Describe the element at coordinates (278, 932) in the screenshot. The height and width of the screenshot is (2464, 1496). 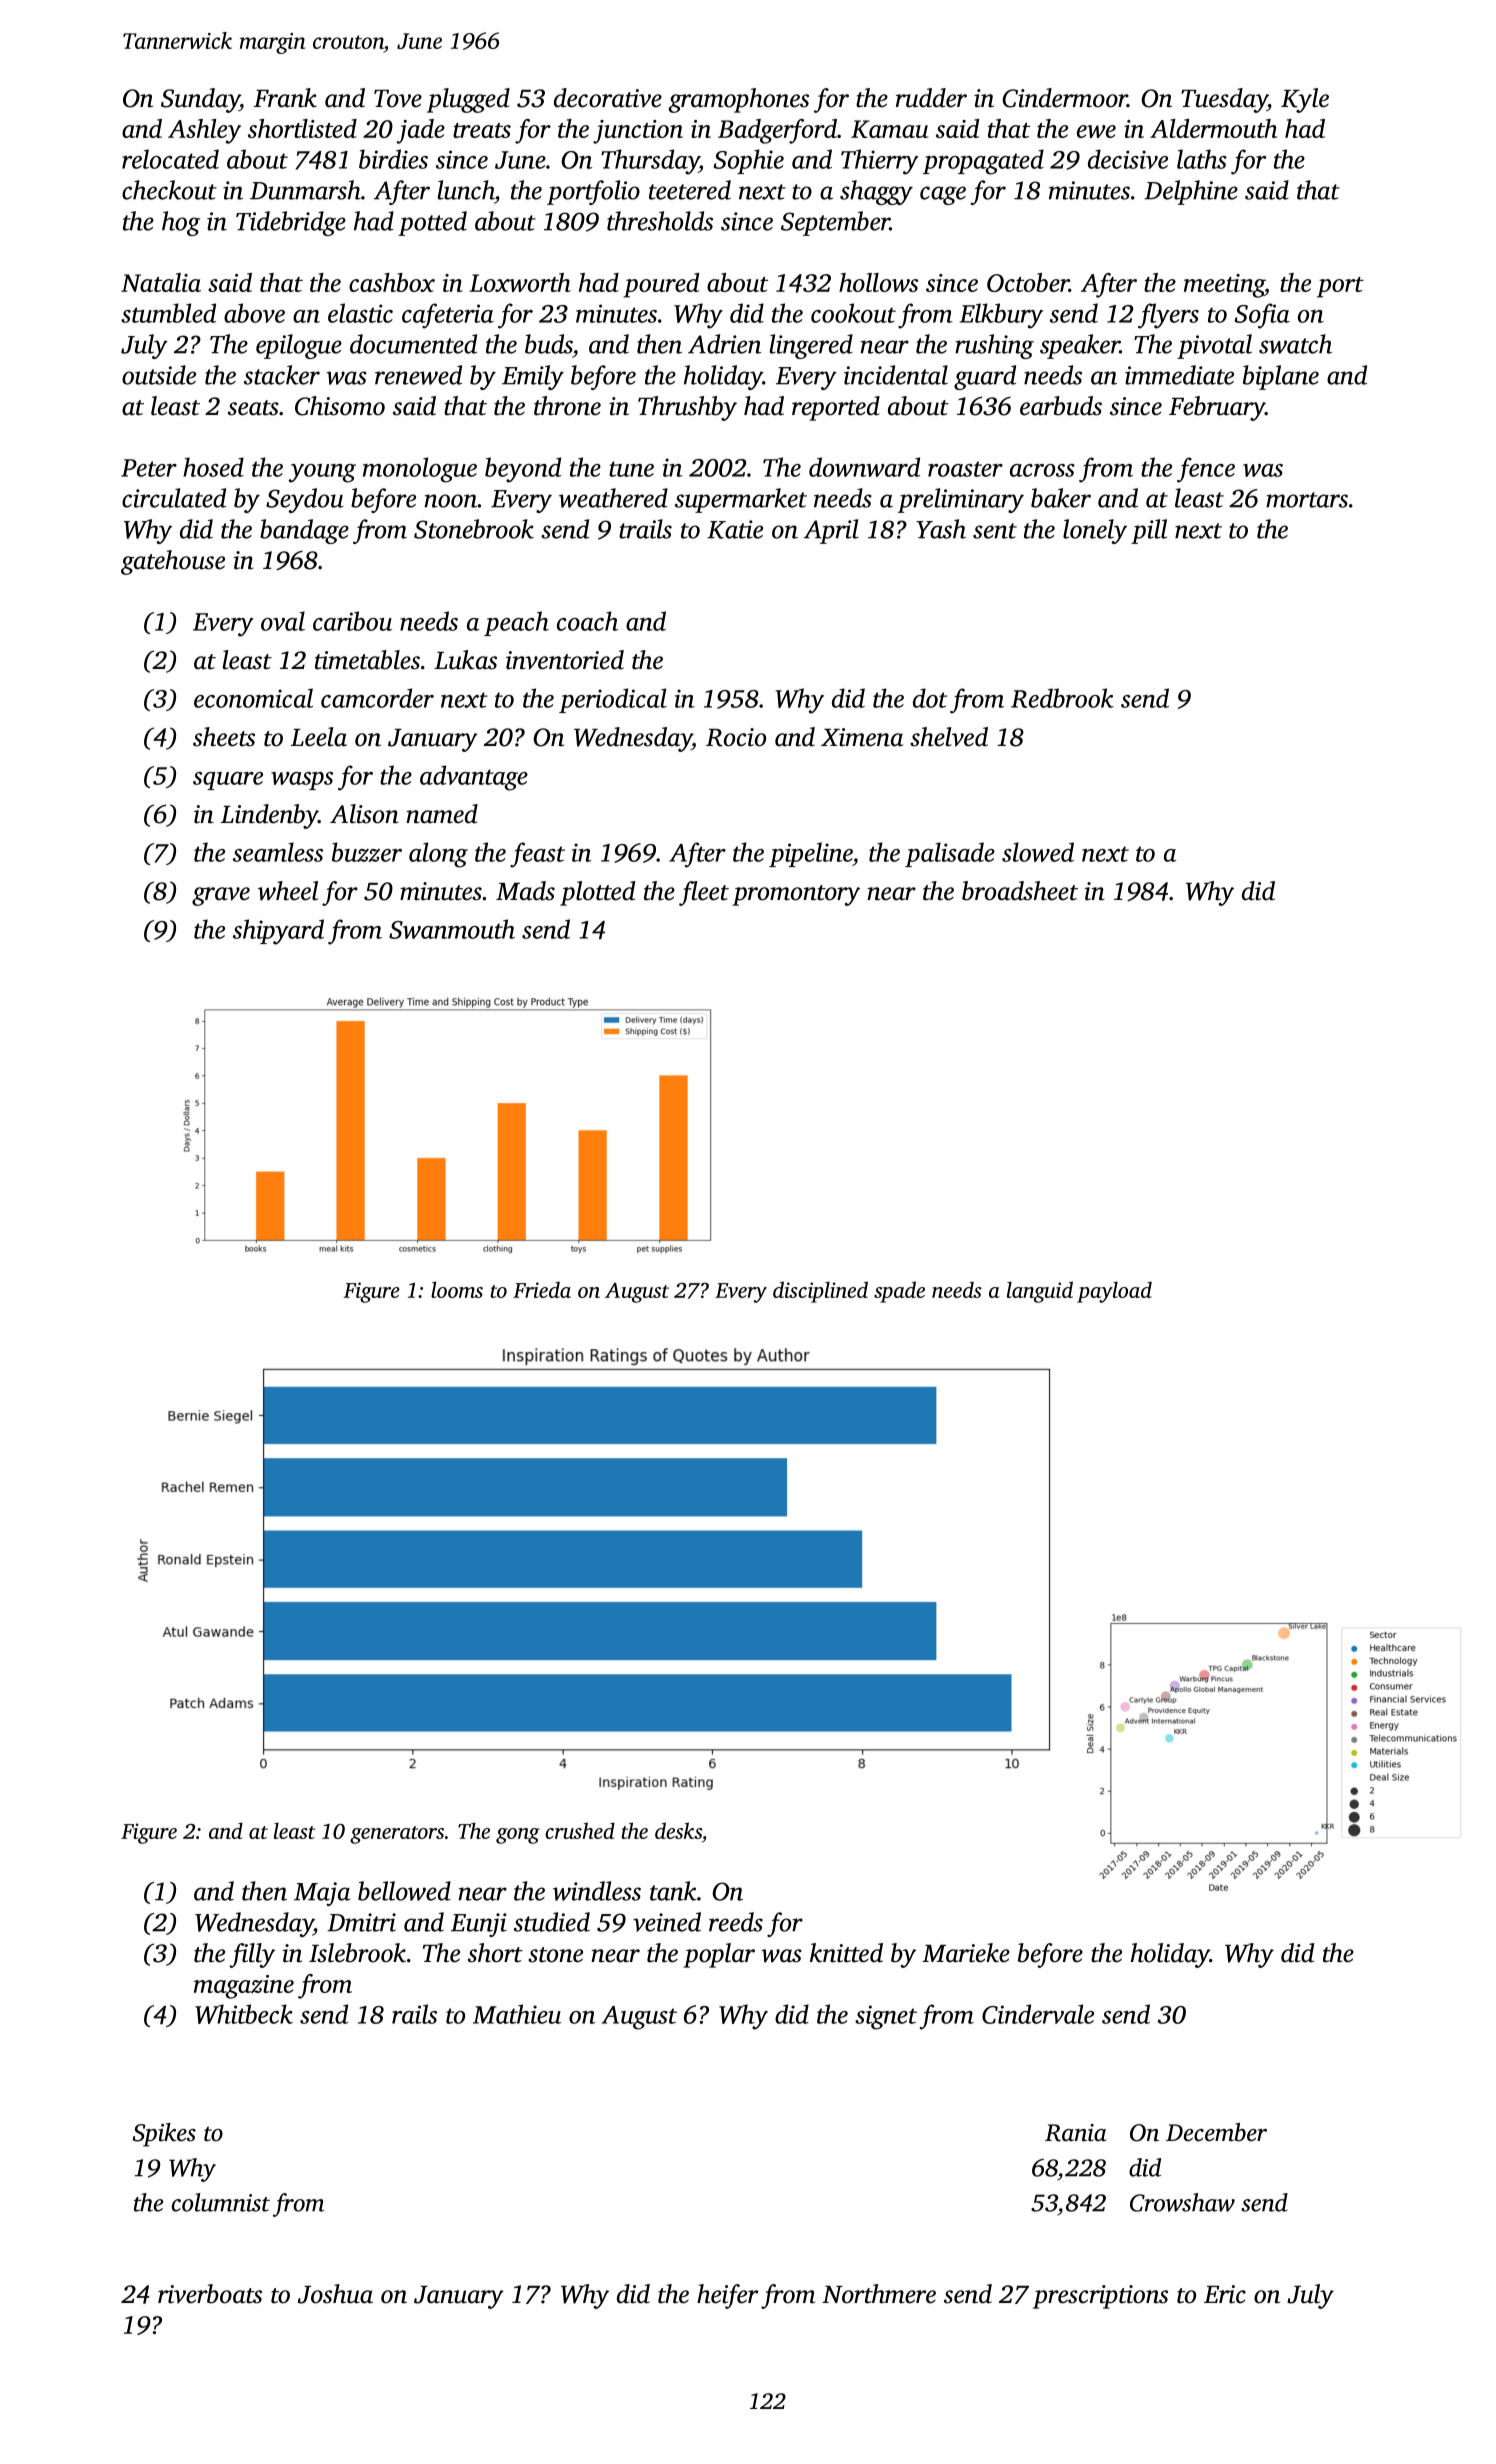
I see `shipyard` at that location.
